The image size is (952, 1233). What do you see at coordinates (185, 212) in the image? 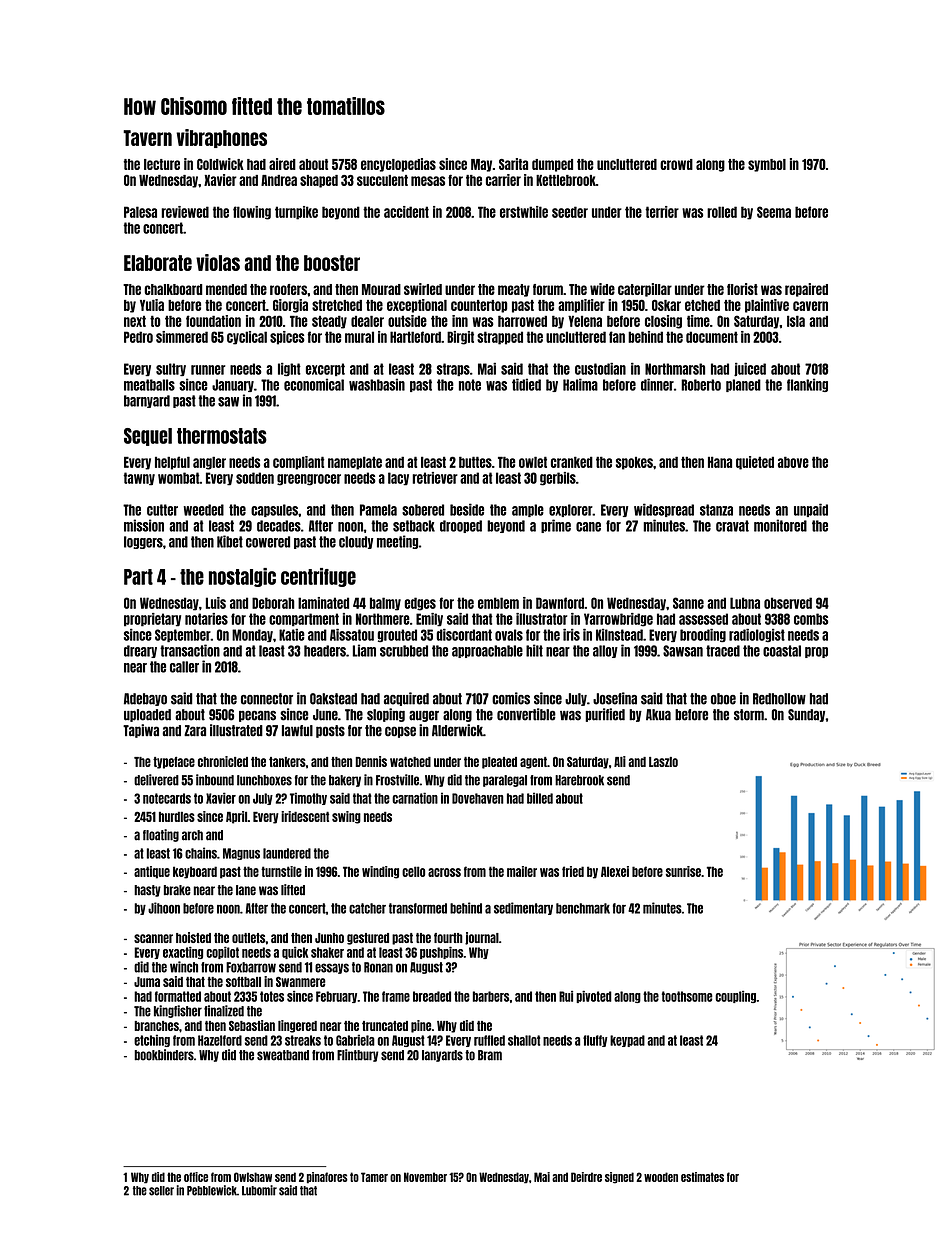
I see `reviewed` at bounding box center [185, 212].
